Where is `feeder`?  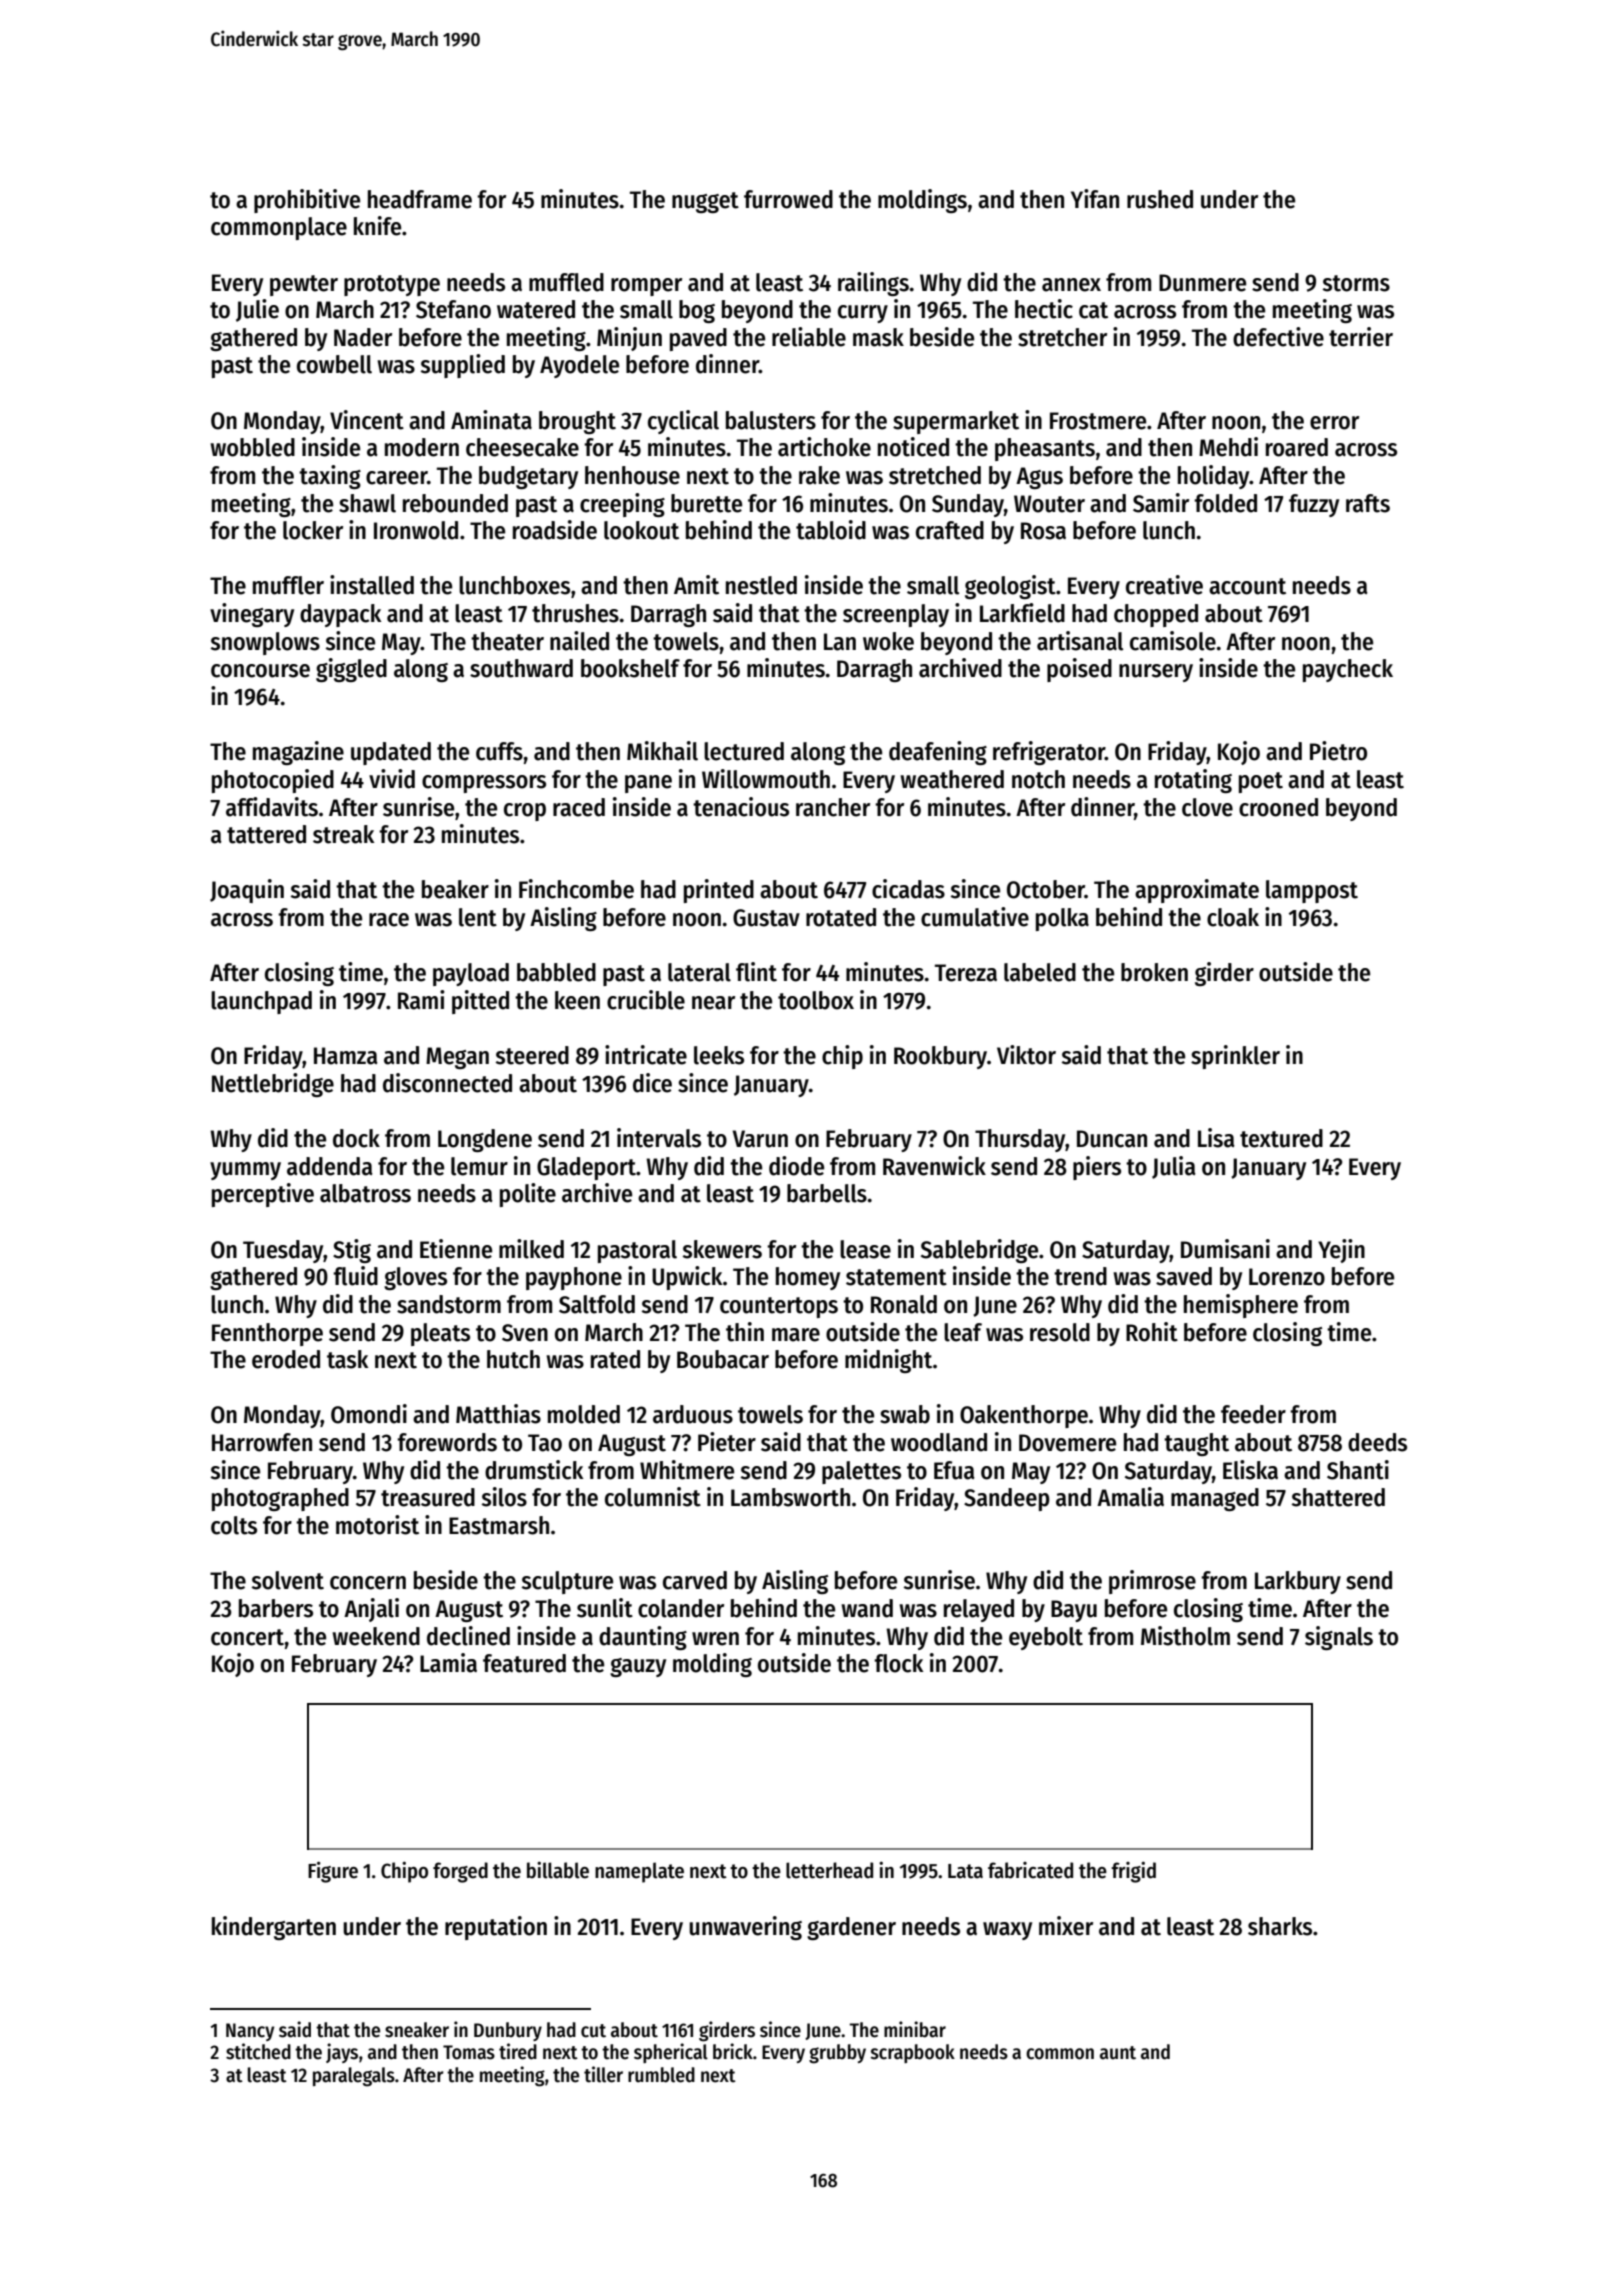
feeder is located at coordinates (1253, 1414).
